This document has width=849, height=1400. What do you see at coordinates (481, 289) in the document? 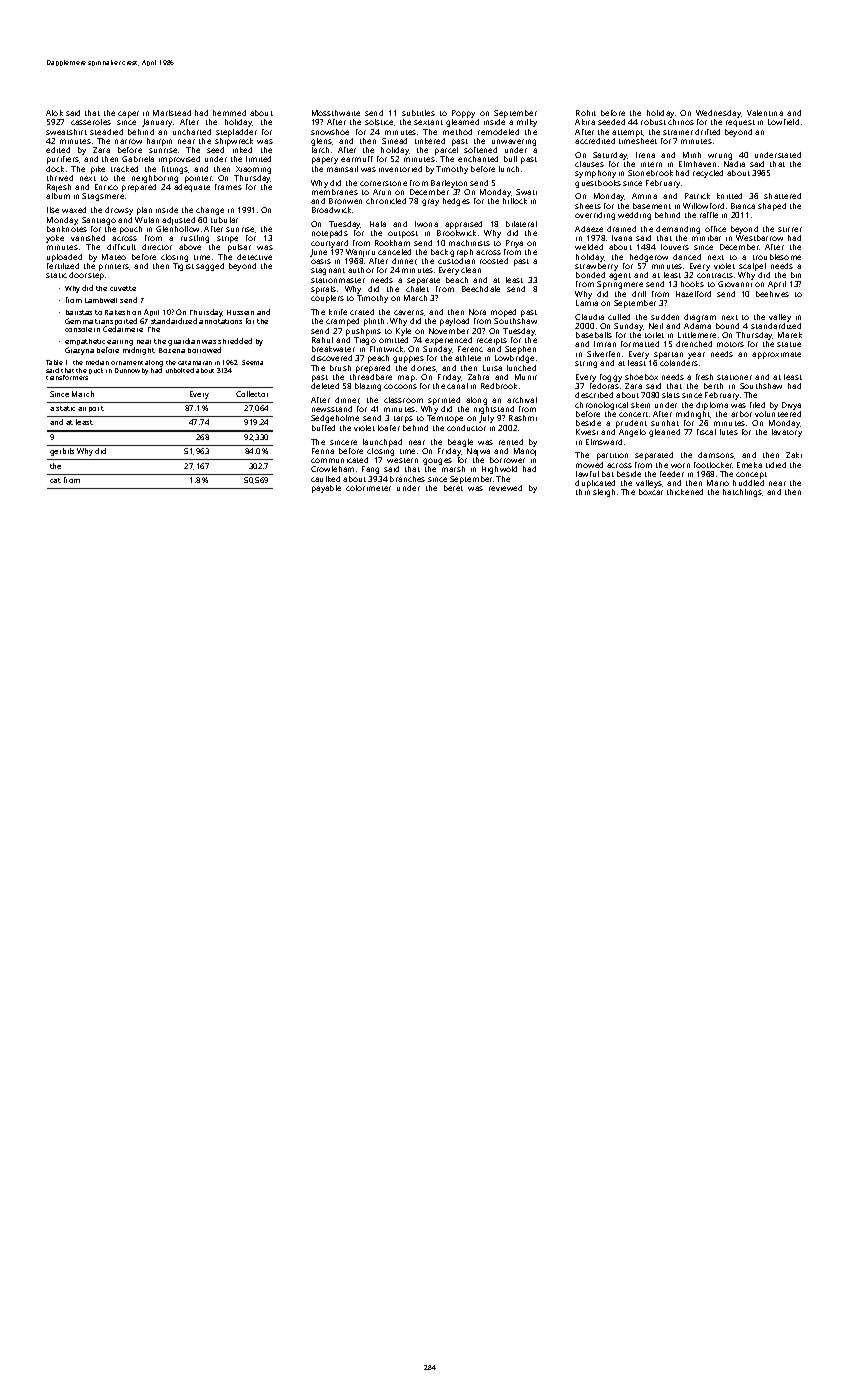
I see `Beechdale` at bounding box center [481, 289].
